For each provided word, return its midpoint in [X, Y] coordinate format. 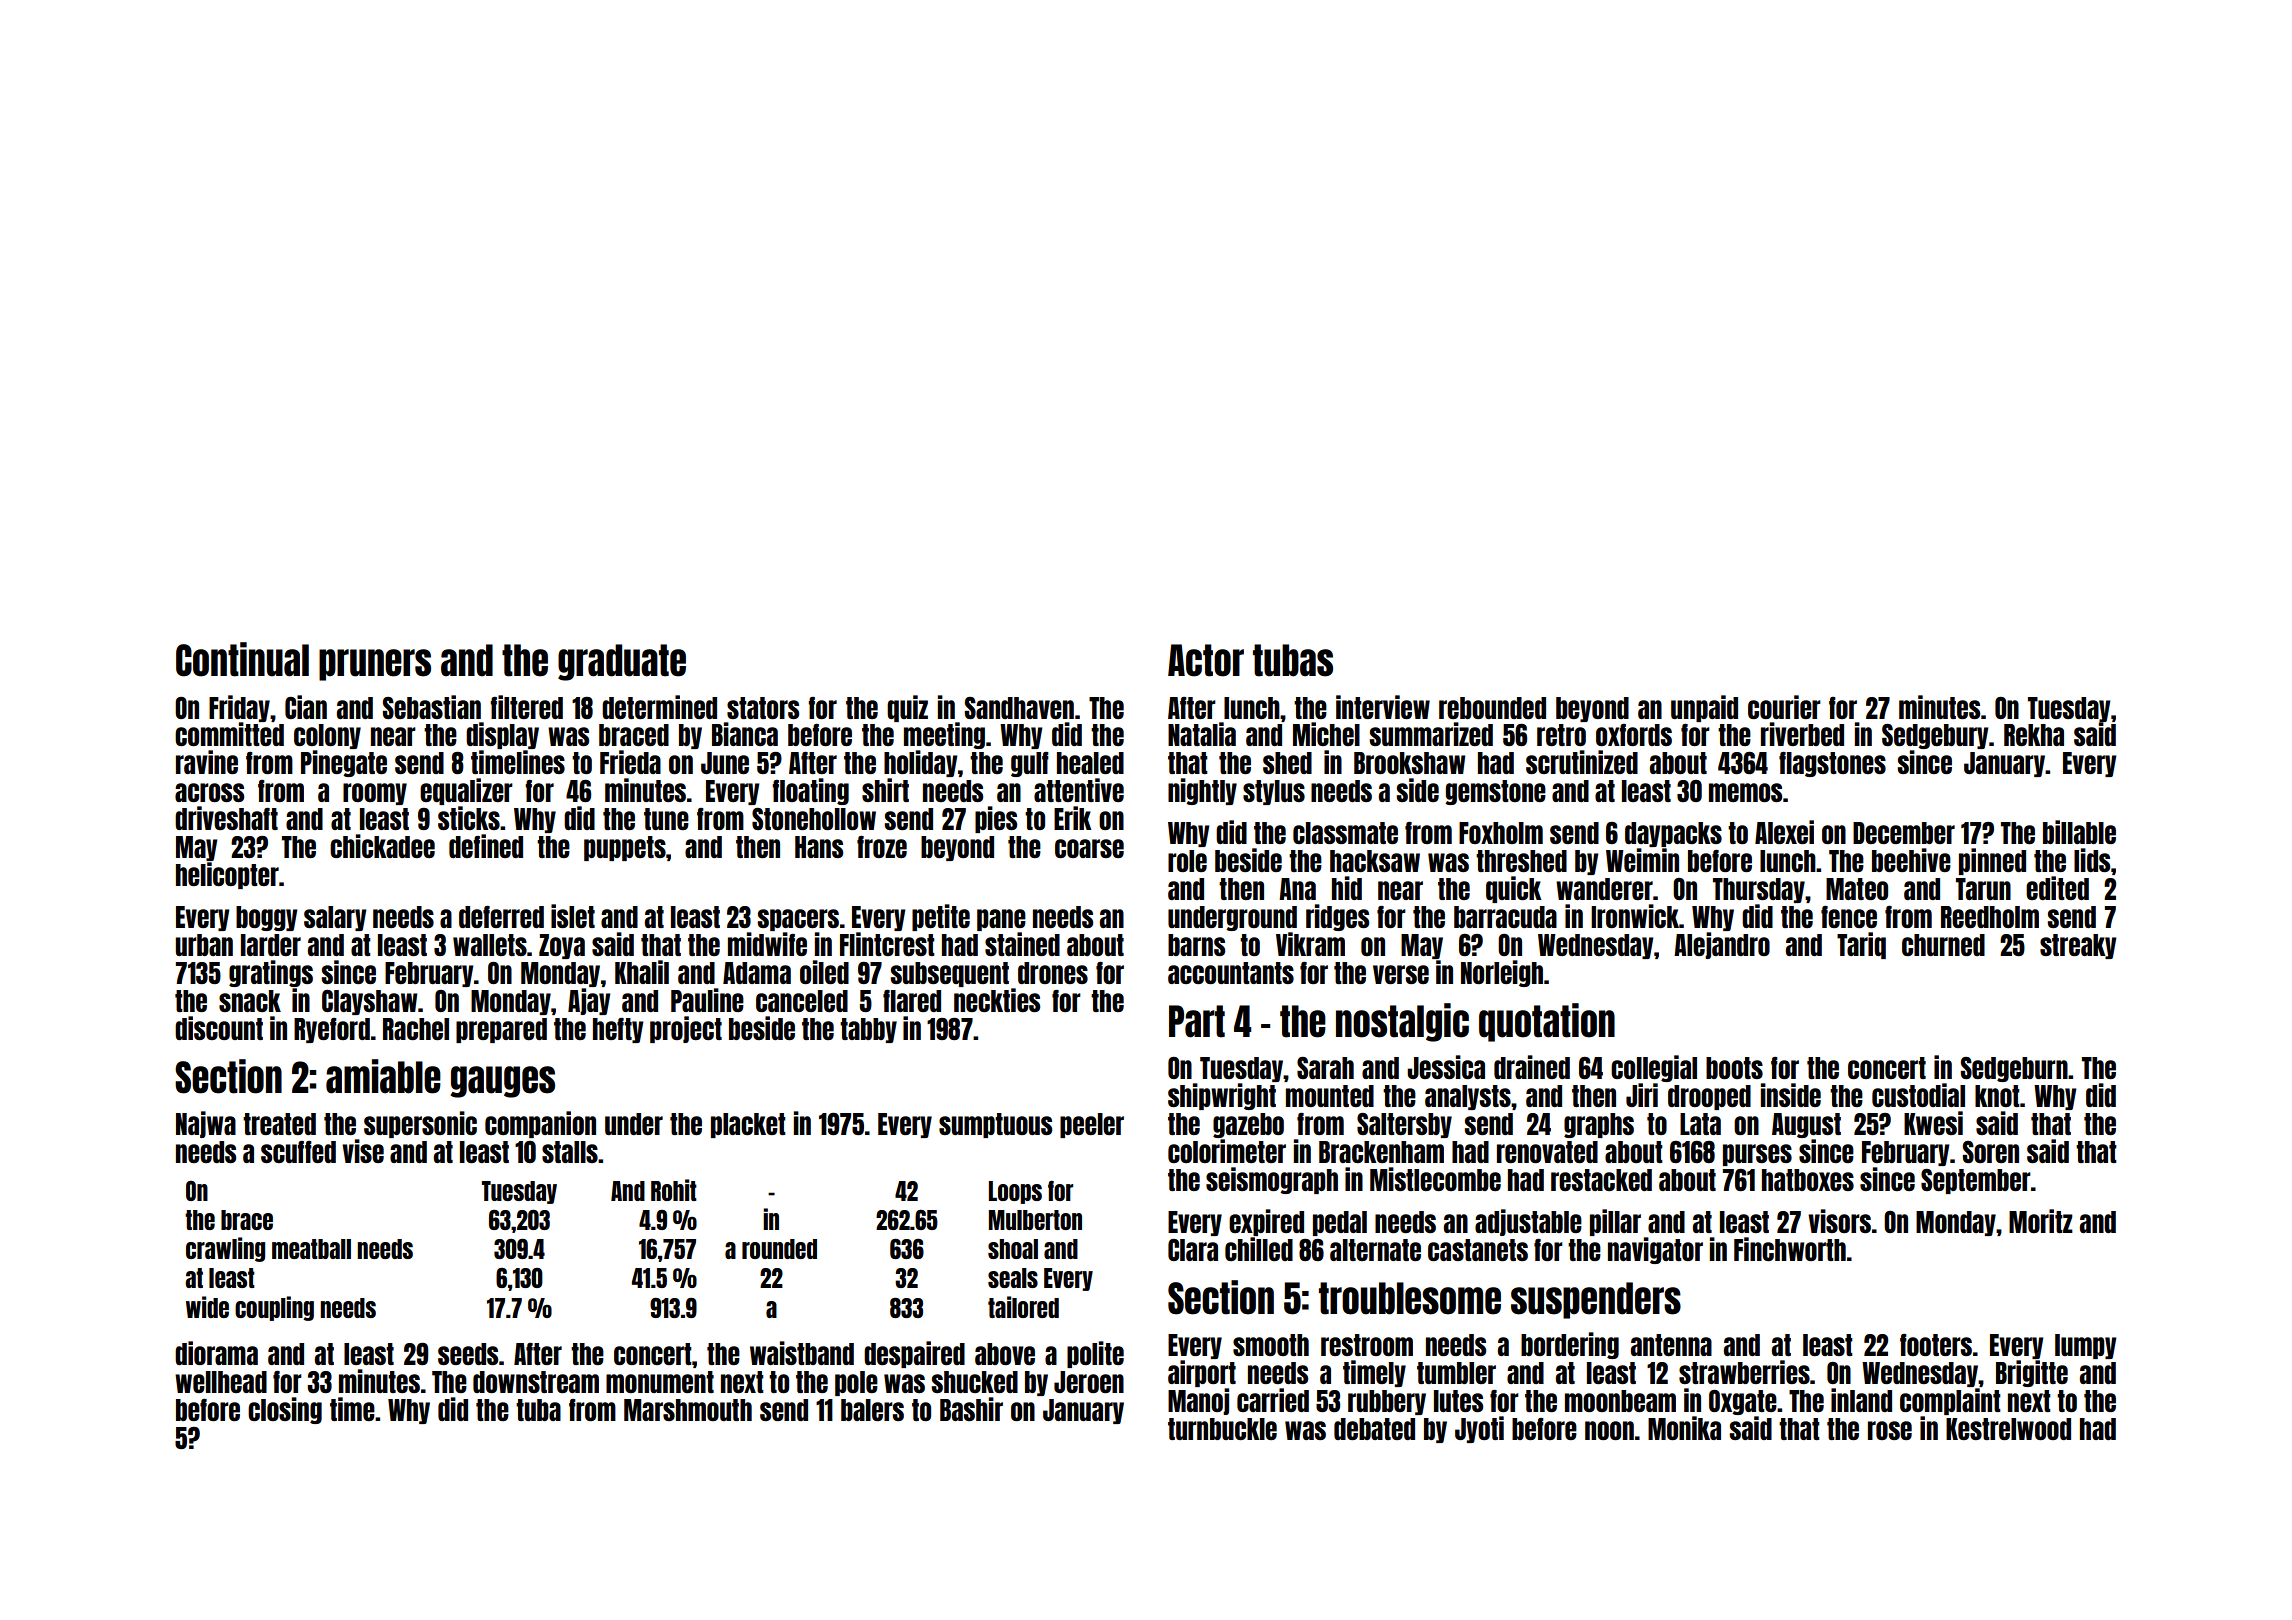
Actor [1206, 660]
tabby [868, 1030]
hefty [618, 1030]
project [686, 1029]
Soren [1991, 1152]
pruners [375, 665]
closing [285, 1410]
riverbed [1802, 734]
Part [1197, 1021]
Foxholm [1501, 833]
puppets [625, 848]
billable [2079, 832]
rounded [779, 1249]
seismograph [1272, 1180]
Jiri [1642, 1095]
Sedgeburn [2014, 1069]
